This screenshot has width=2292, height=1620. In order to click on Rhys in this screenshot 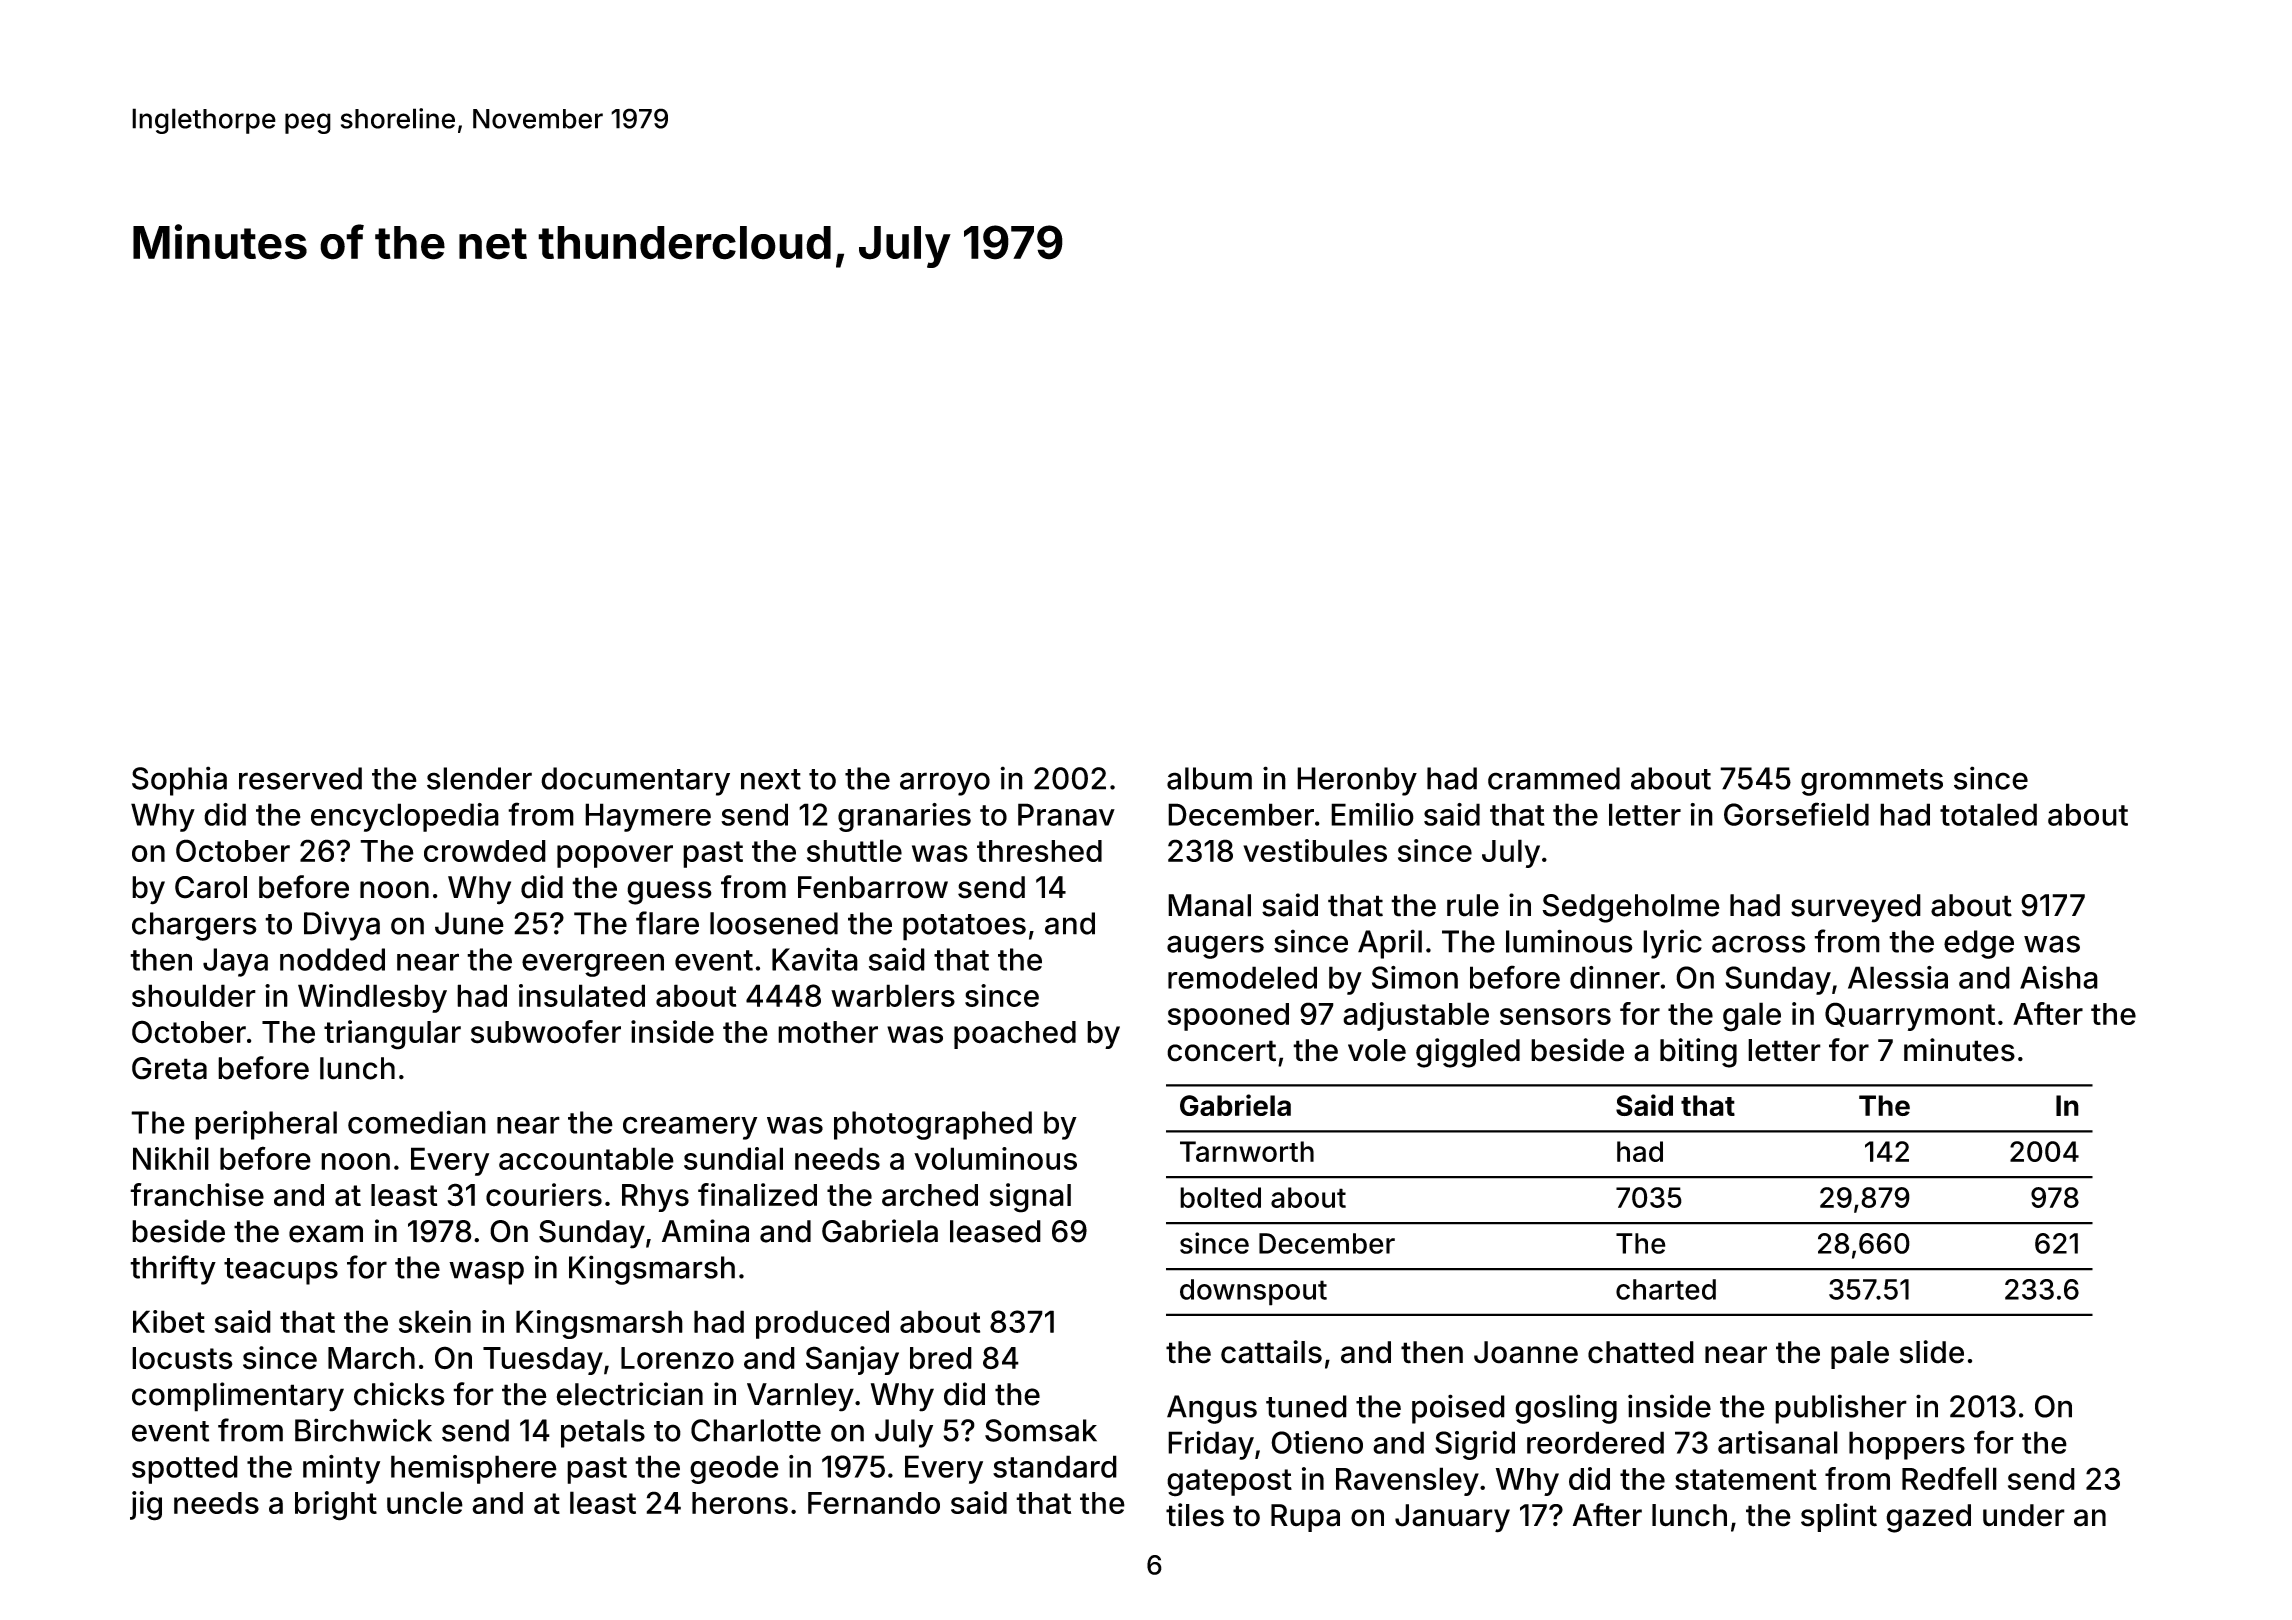, I will do `click(655, 1198)`.
